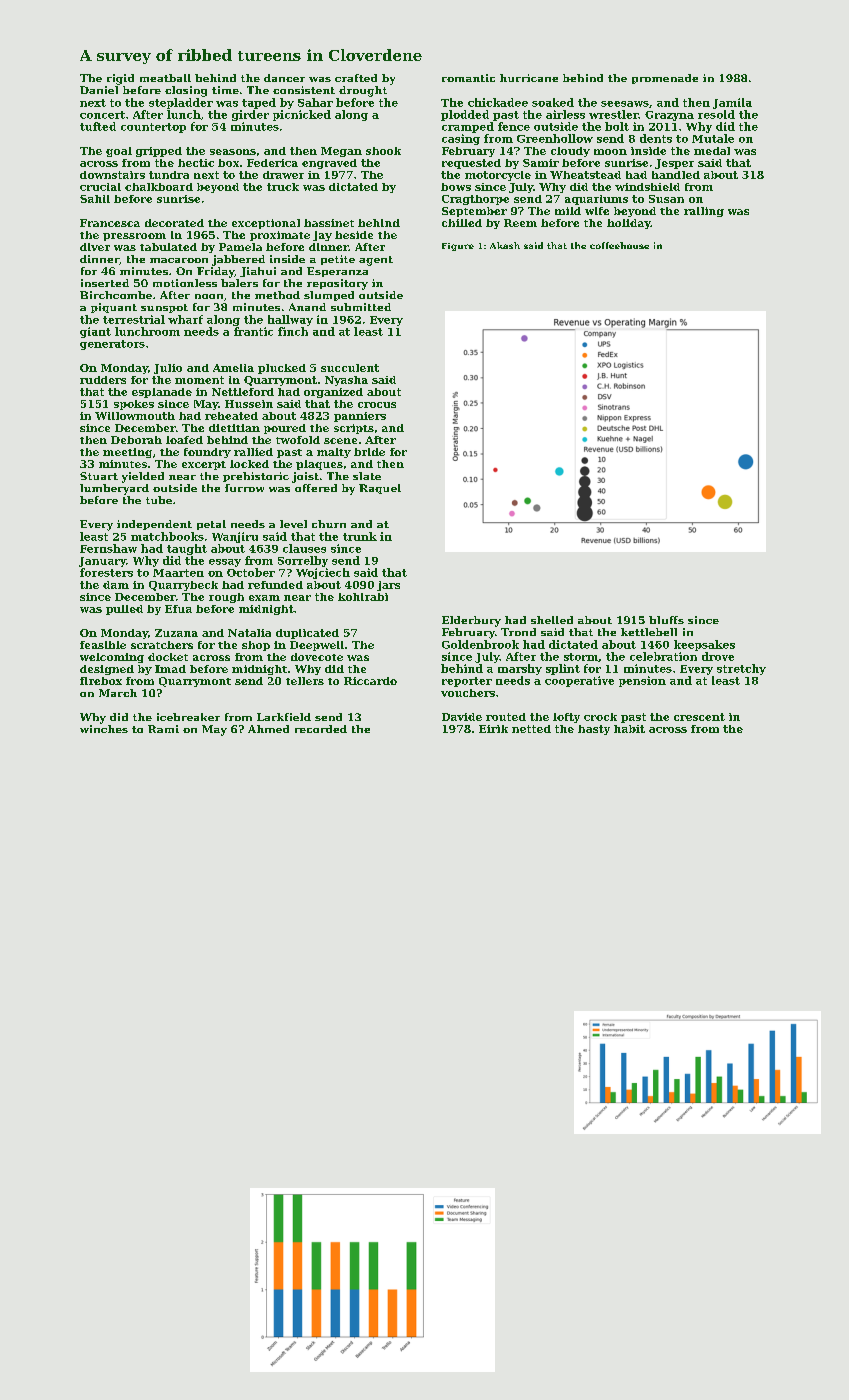 The height and width of the screenshot is (1400, 849). What do you see at coordinates (741, 669) in the screenshot?
I see `stretchy` at bounding box center [741, 669].
